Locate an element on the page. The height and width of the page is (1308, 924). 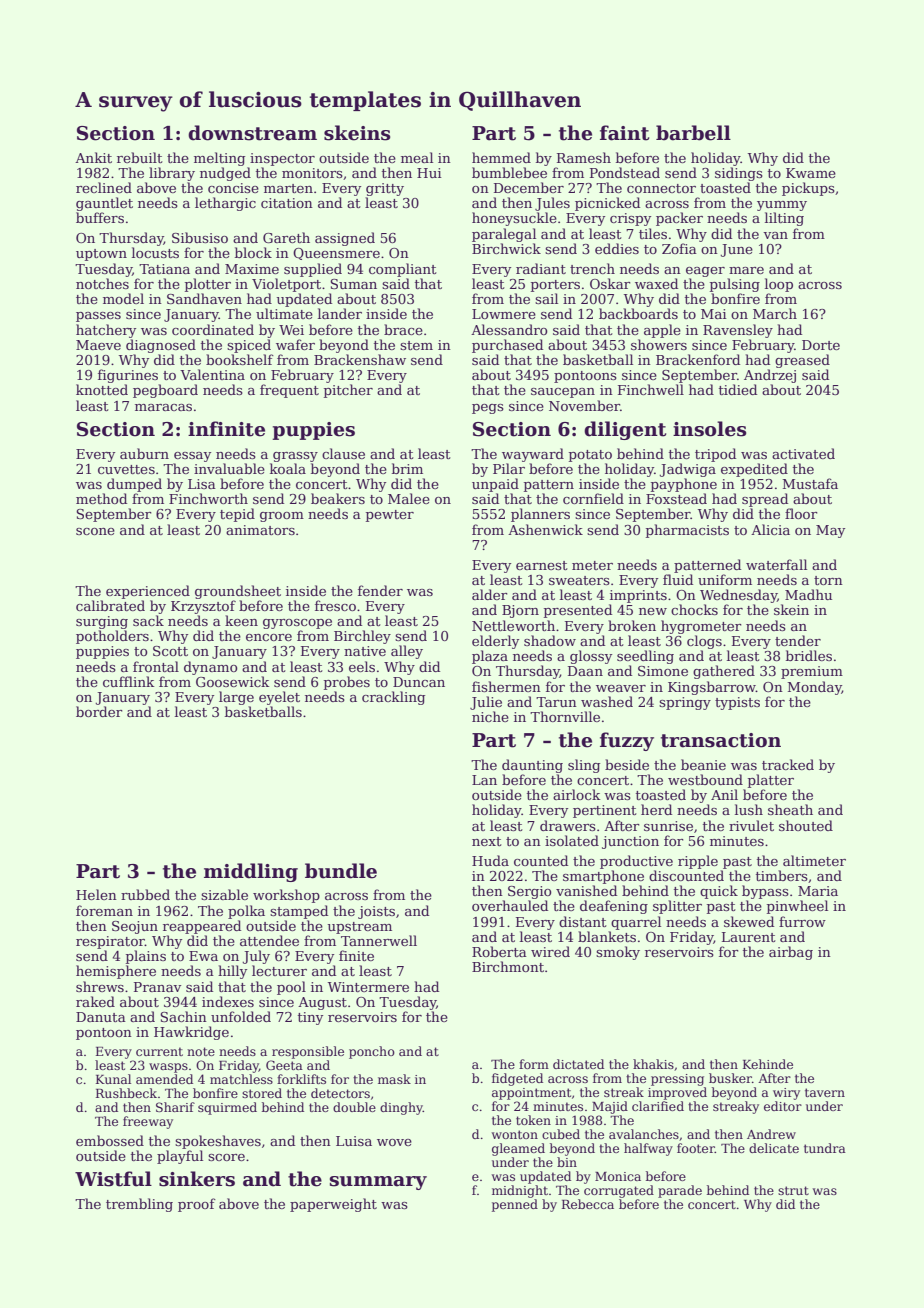
workshop is located at coordinates (286, 896).
